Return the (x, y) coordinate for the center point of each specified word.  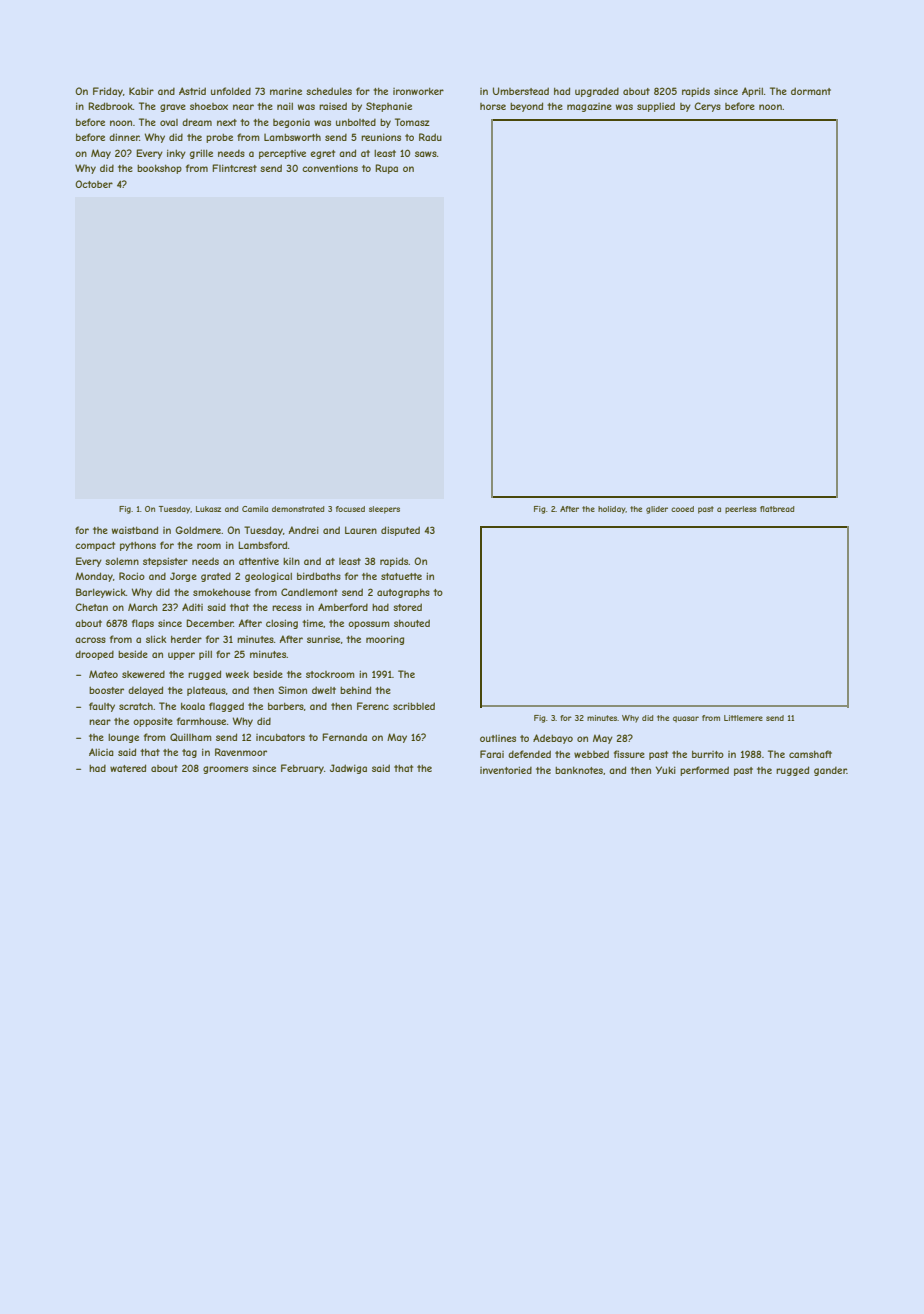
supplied (656, 107)
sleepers (384, 510)
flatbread (777, 509)
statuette (401, 576)
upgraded (597, 92)
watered (128, 768)
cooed (682, 509)
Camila (255, 509)
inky (176, 154)
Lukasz (208, 509)
